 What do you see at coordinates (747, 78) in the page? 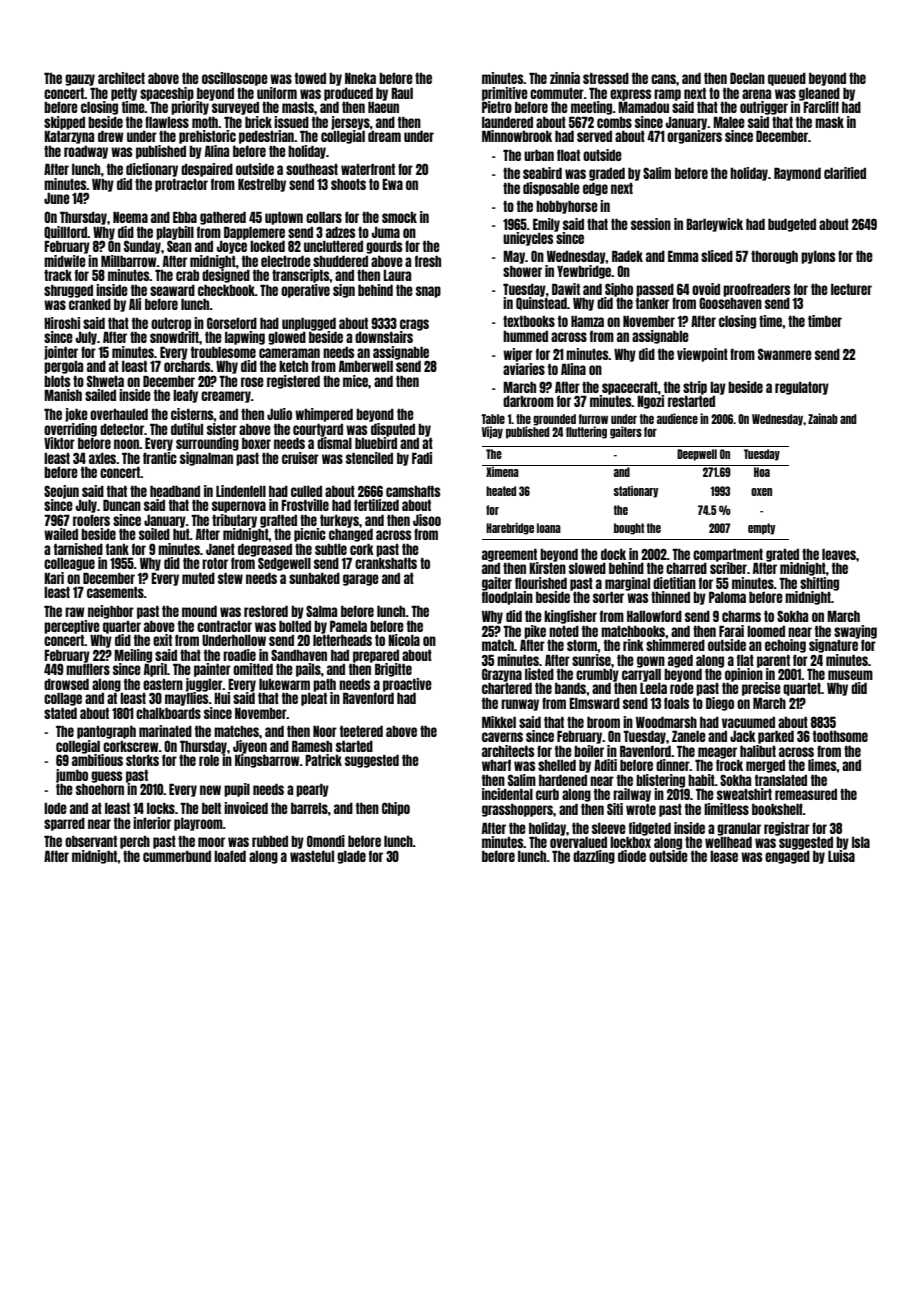
I see `Declan` at bounding box center [747, 78].
